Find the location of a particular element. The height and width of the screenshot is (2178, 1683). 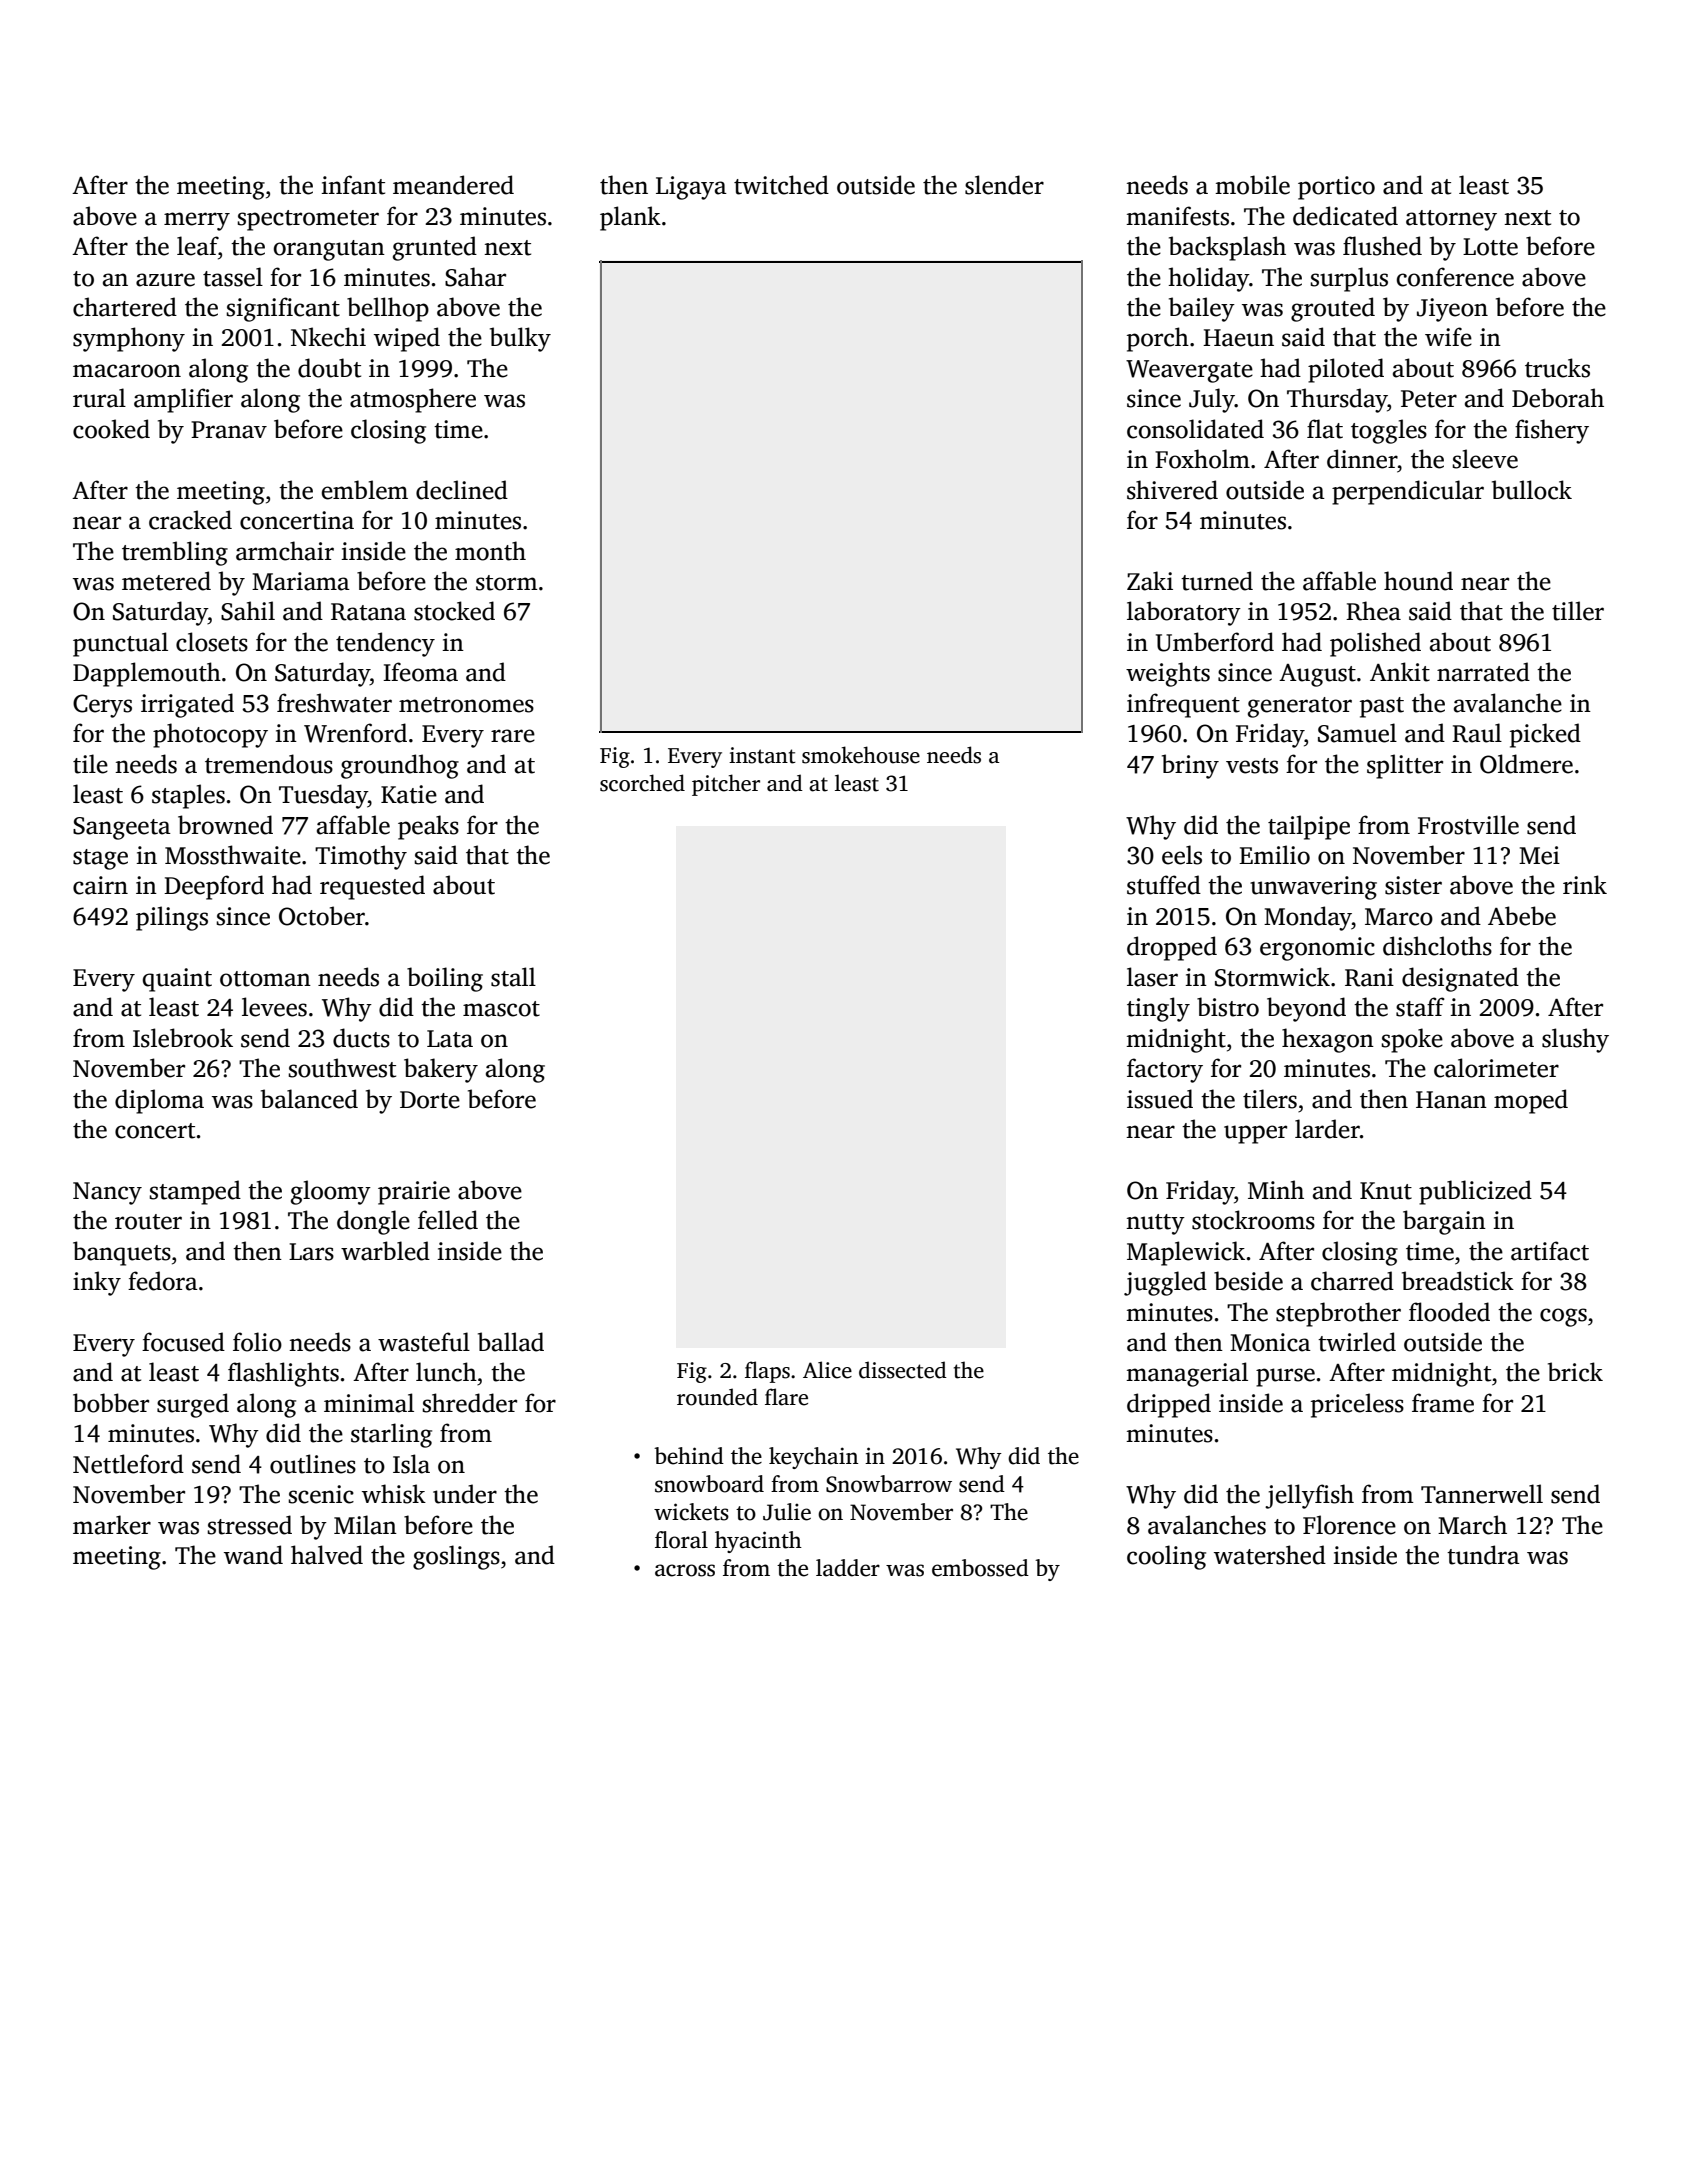

photocopy is located at coordinates (210, 735).
